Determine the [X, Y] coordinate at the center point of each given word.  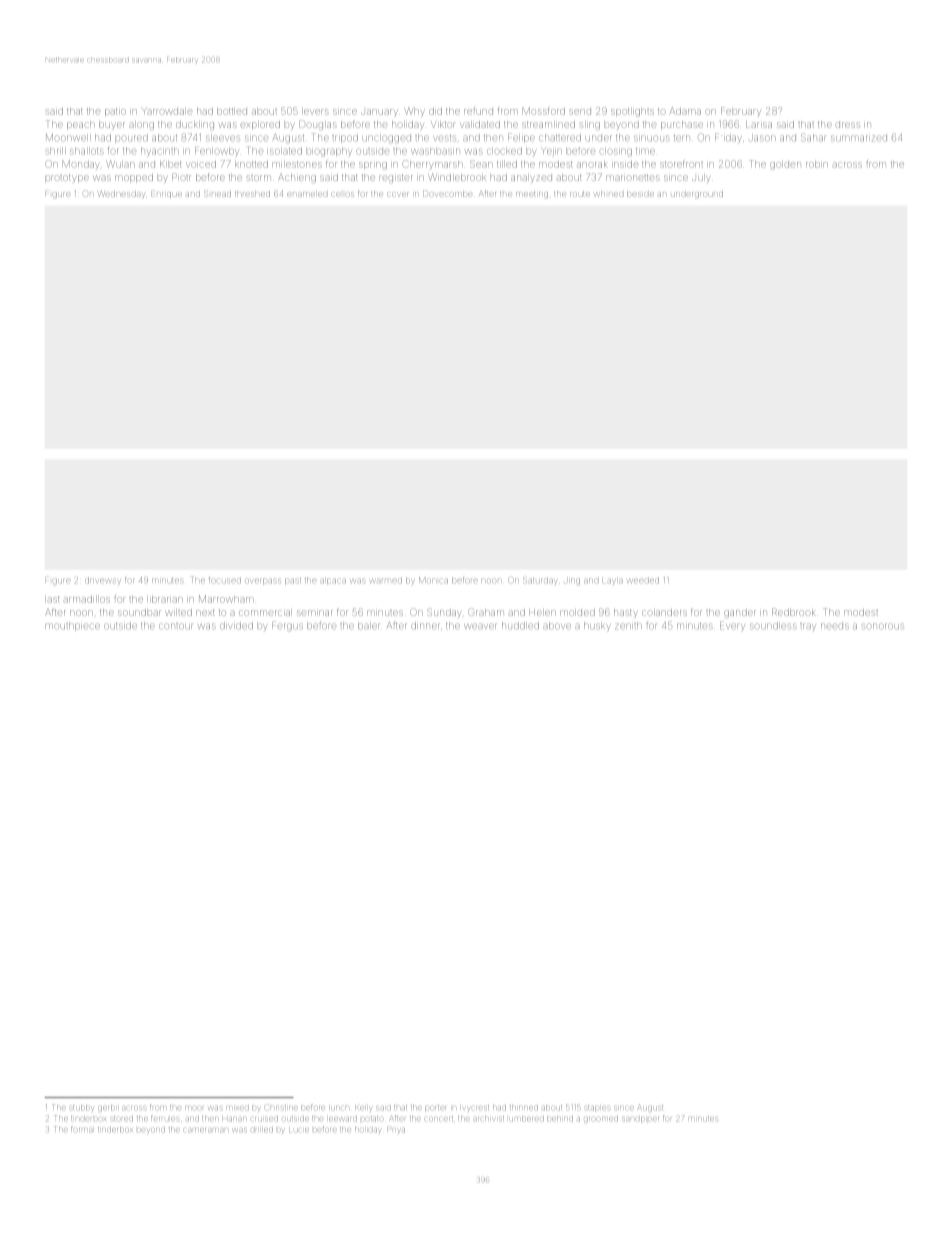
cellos [343, 194]
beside [640, 194]
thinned [524, 1107]
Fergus [287, 626]
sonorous [883, 626]
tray [808, 627]
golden [785, 166]
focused [225, 580]
